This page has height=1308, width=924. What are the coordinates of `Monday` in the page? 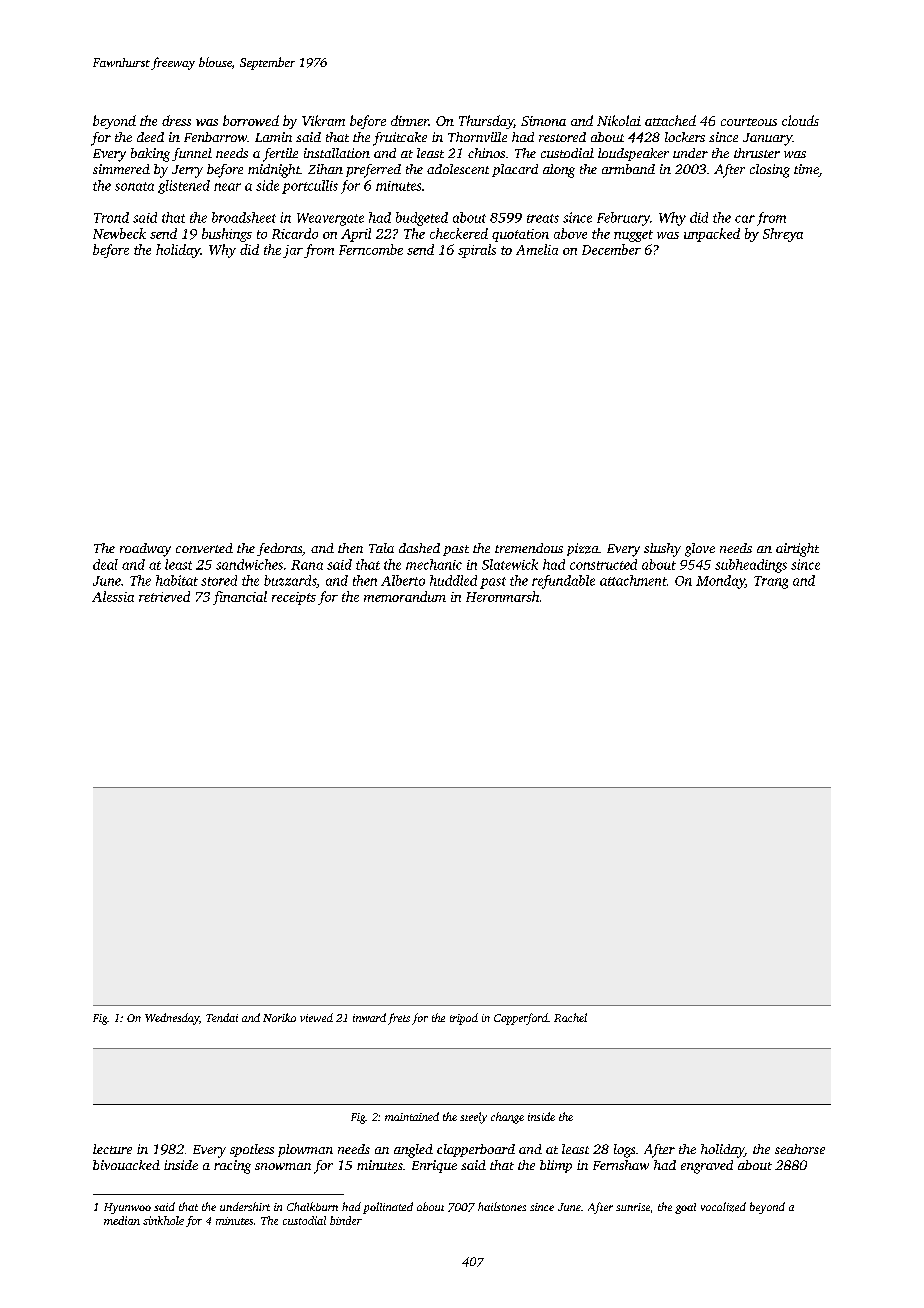 It's located at (720, 582).
